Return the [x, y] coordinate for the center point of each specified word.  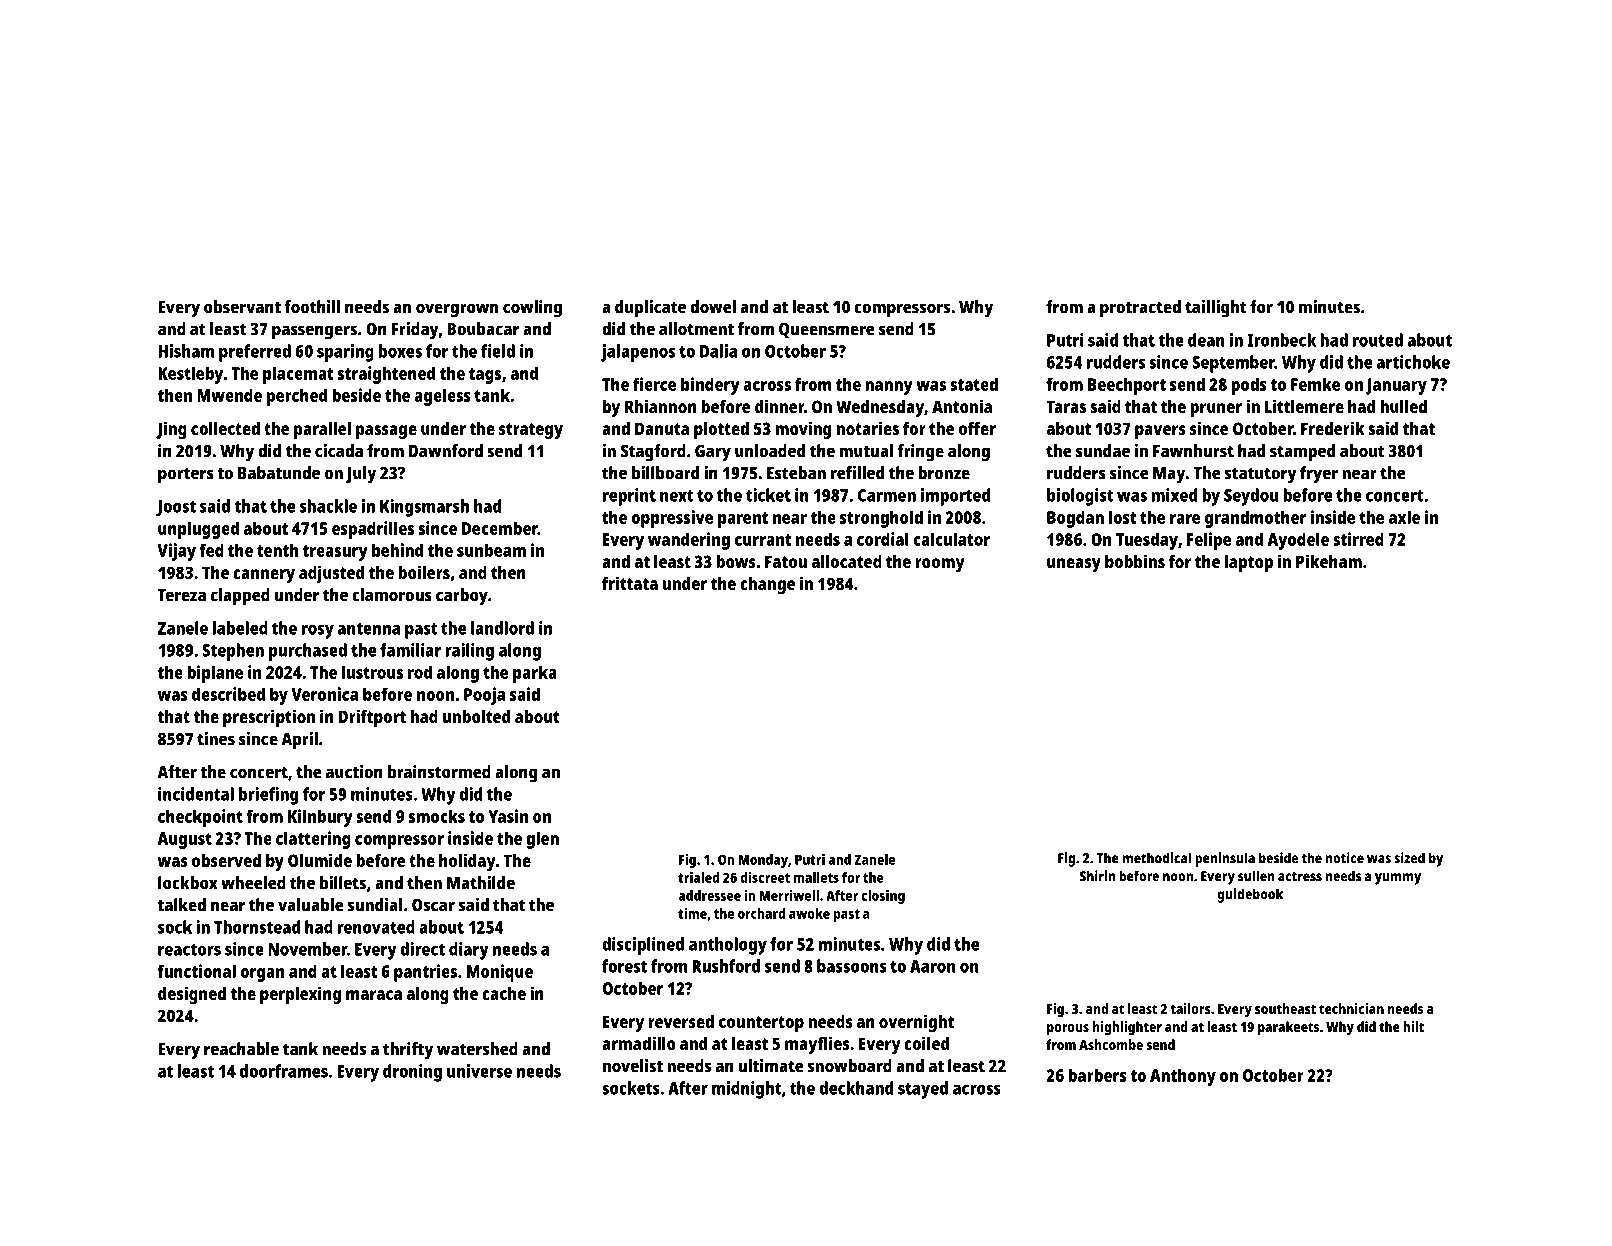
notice [1345, 858]
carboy [462, 597]
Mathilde [481, 883]
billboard [665, 473]
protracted [1140, 309]
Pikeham [1329, 561]
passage [386, 432]
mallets [816, 877]
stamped [1302, 453]
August [185, 840]
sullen [1256, 876]
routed [1378, 340]
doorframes [284, 1071]
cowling [532, 309]
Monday [763, 861]
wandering [689, 541]
